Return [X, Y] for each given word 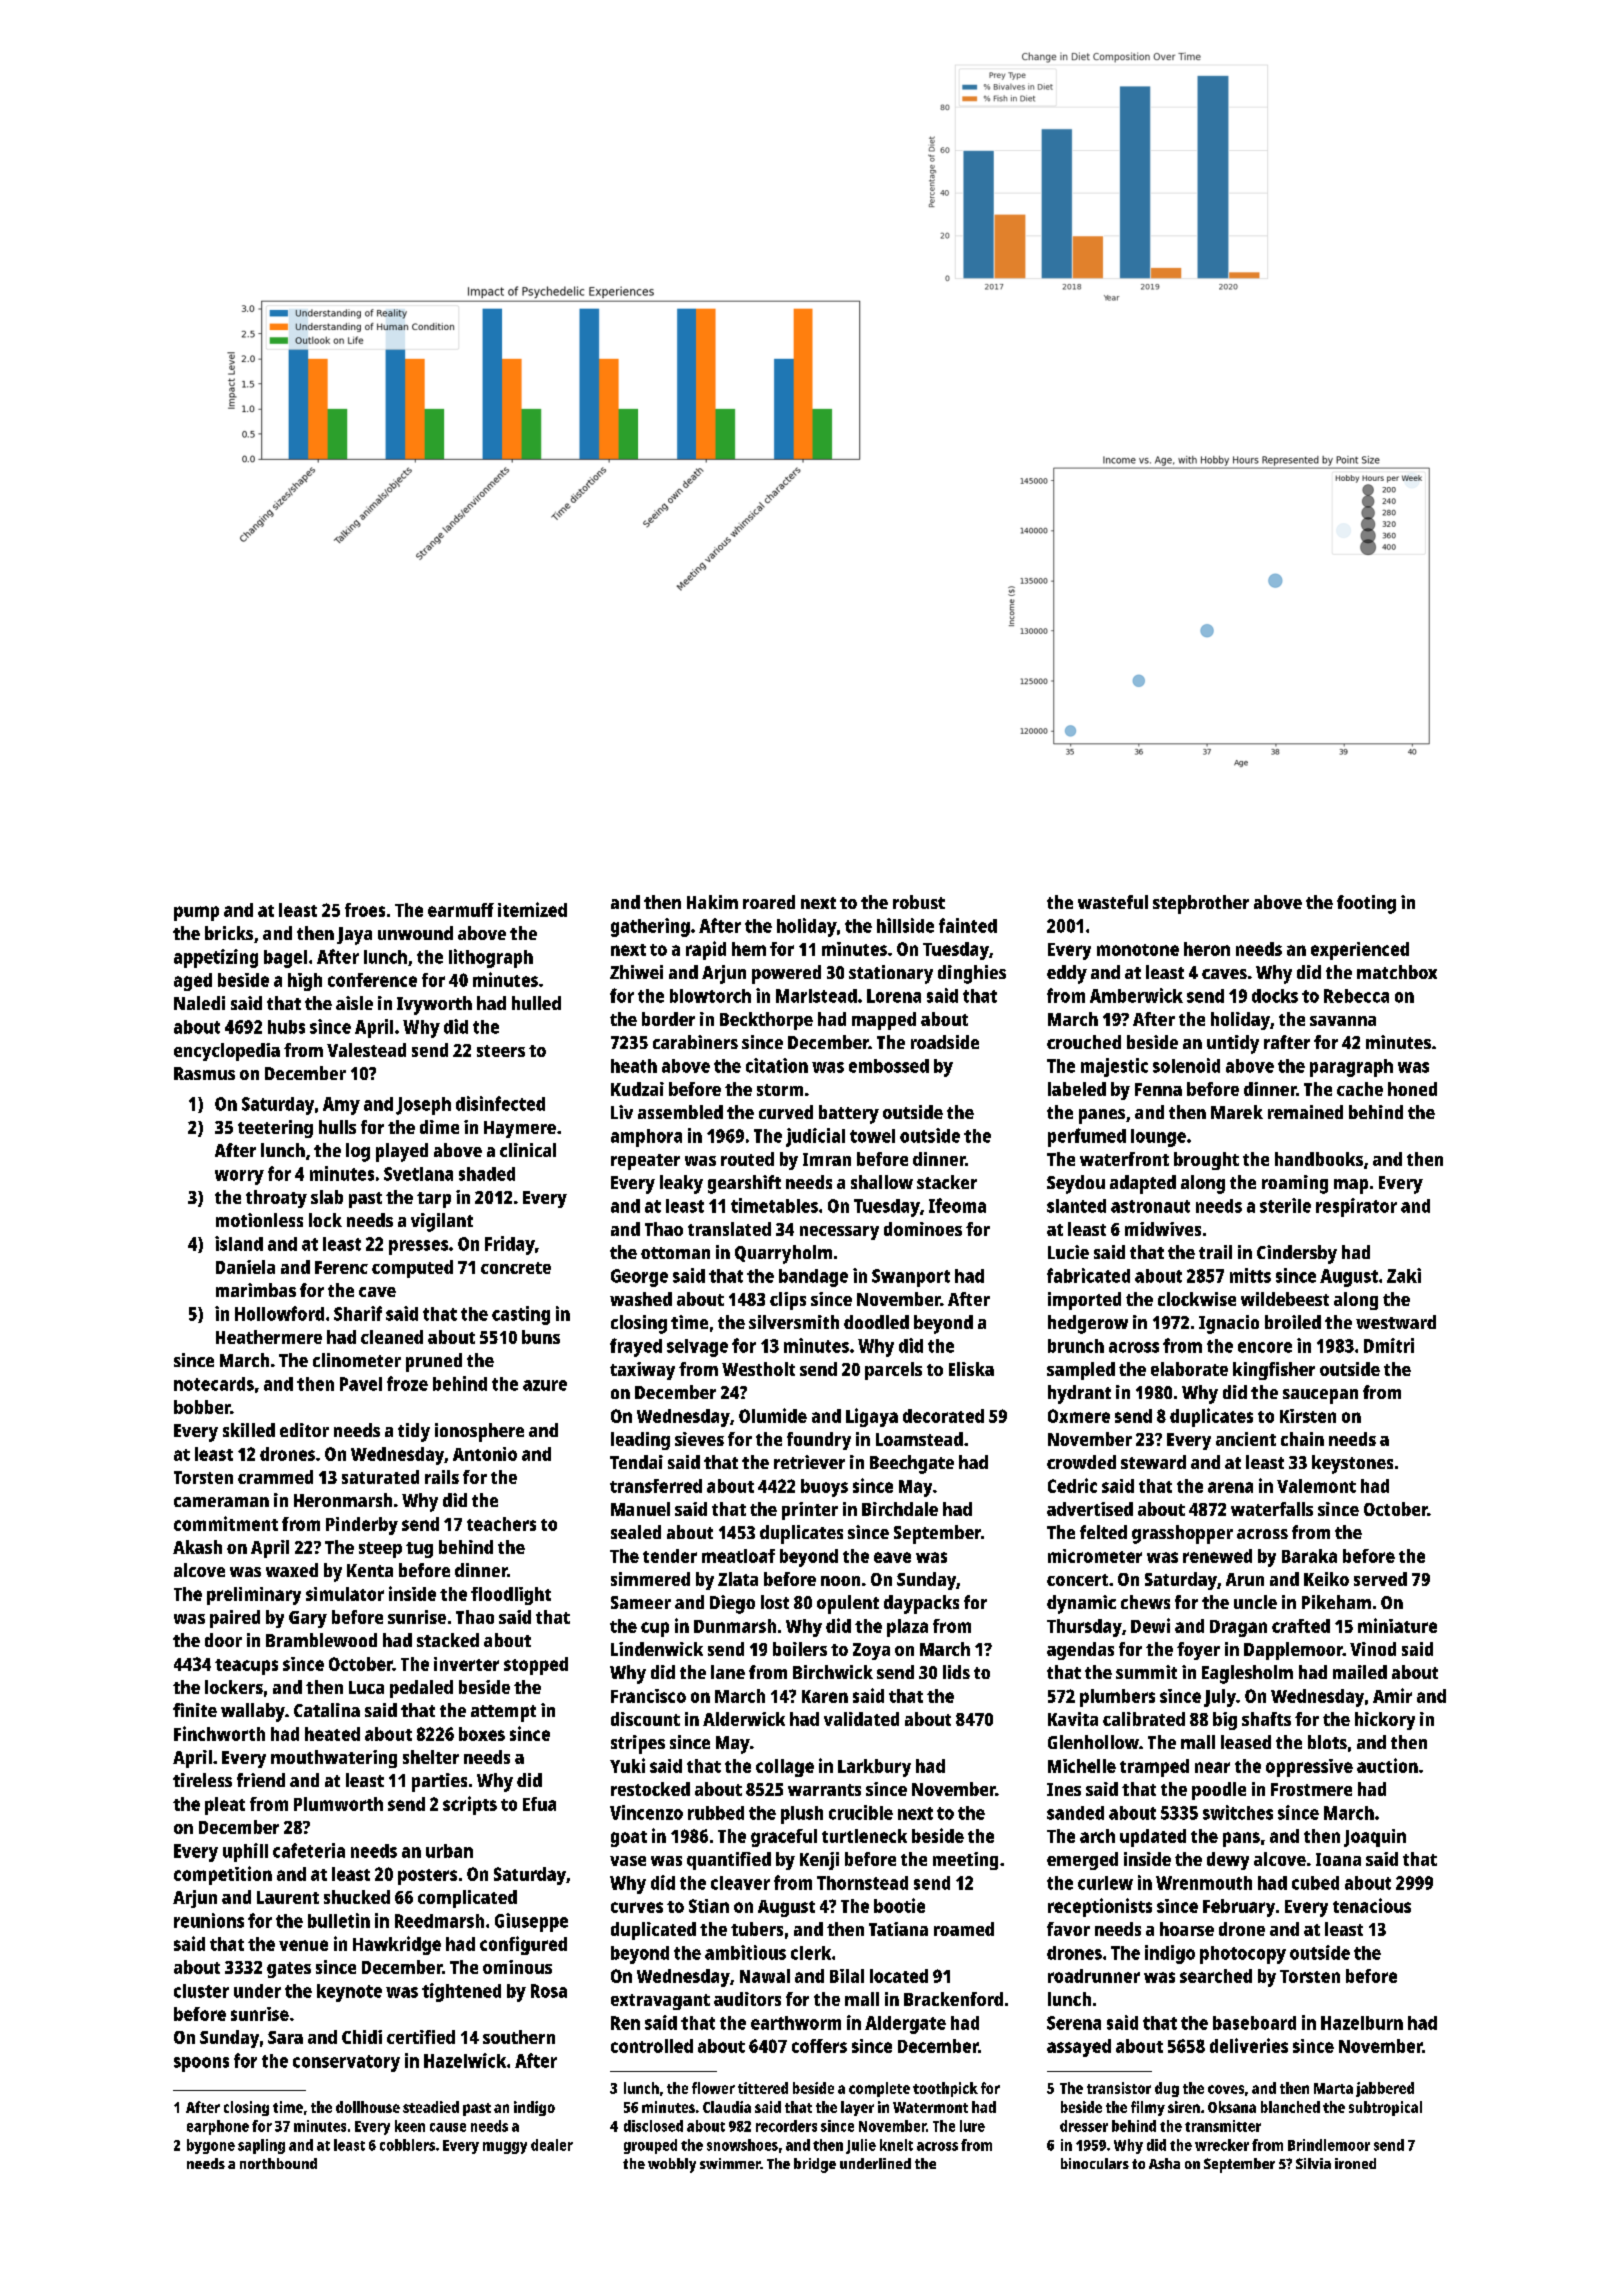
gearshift [744, 1184]
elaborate [1189, 1369]
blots [1327, 1742]
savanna [1343, 1021]
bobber [202, 1407]
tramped [1154, 1768]
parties [439, 1782]
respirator [1356, 1207]
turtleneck [864, 1836]
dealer [552, 2145]
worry [239, 1177]
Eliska [971, 1369]
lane [728, 1672]
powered [786, 974]
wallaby [253, 1712]
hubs [286, 1027]
